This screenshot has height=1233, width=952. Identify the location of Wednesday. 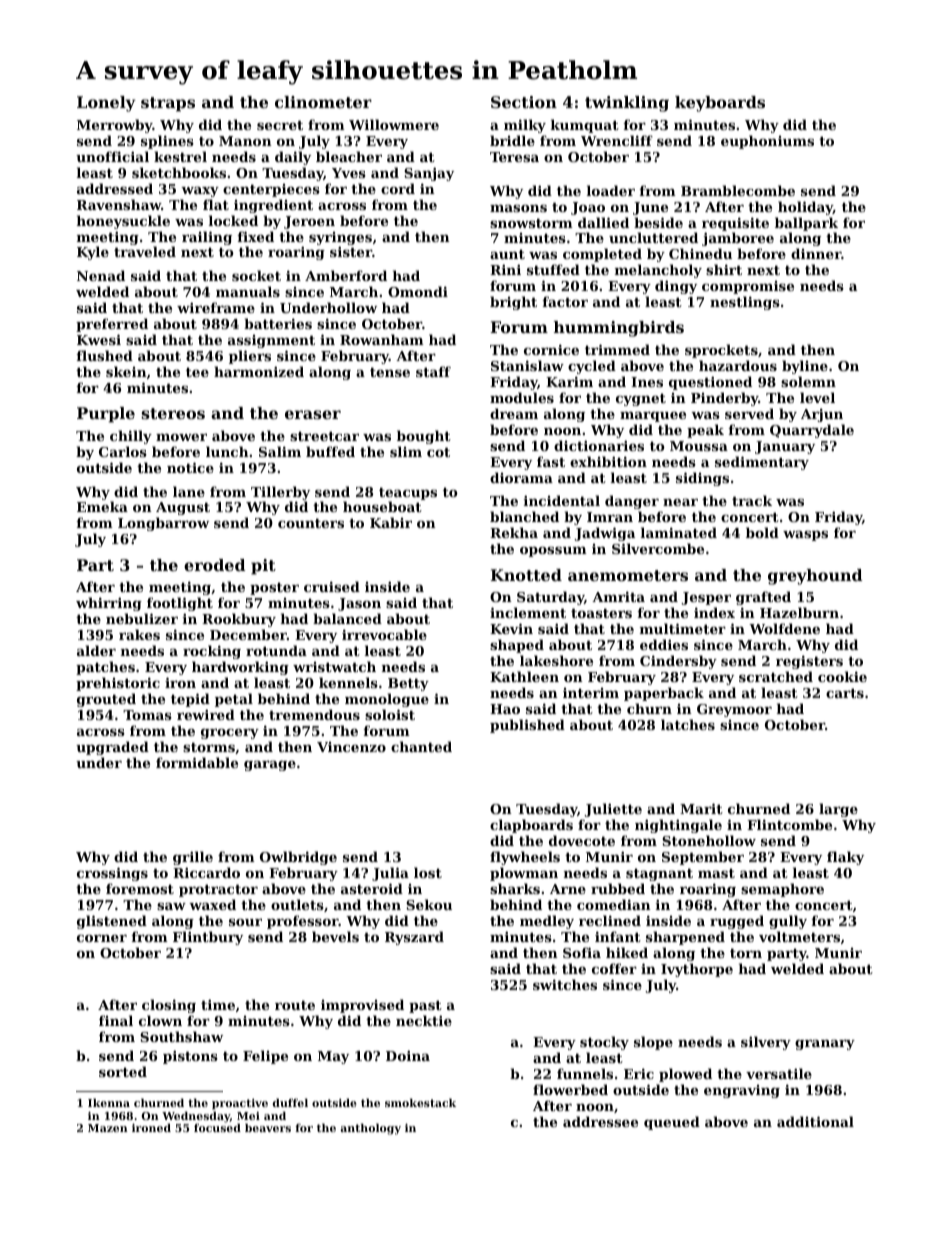
(196, 1117).
